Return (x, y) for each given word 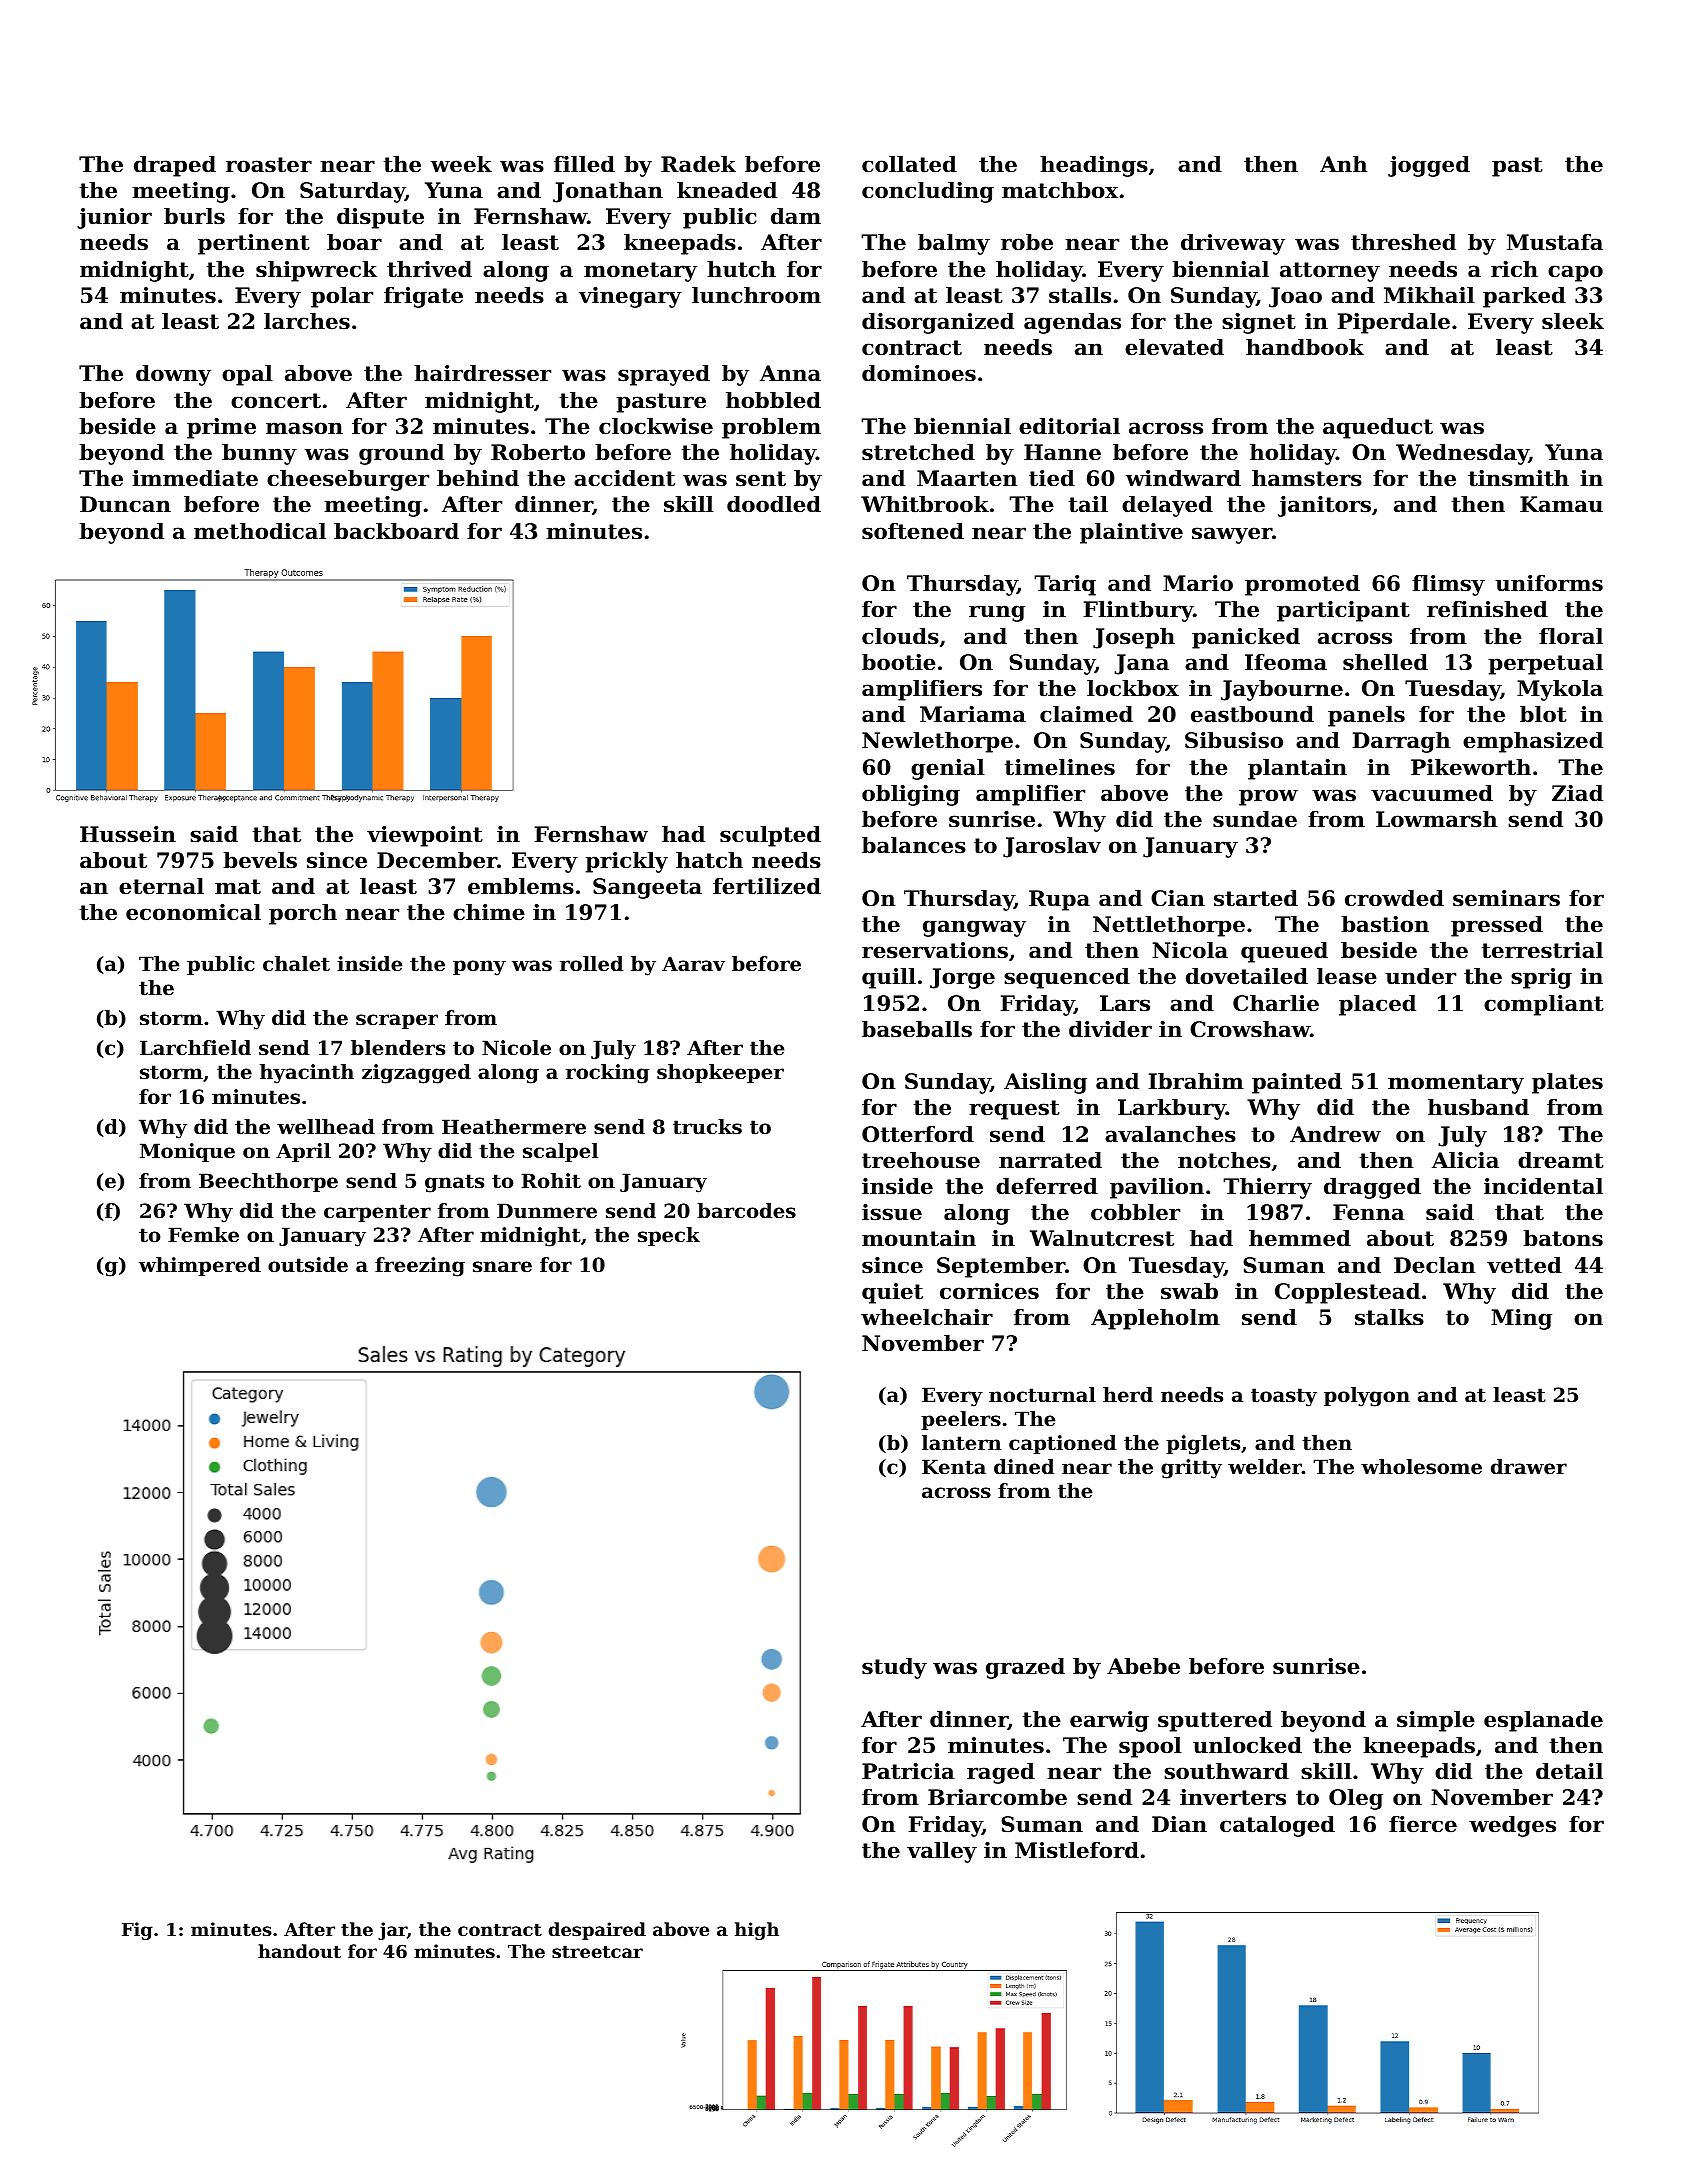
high (757, 1931)
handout (299, 1951)
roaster (269, 165)
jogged (1429, 166)
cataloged (1277, 1826)
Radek (698, 164)
